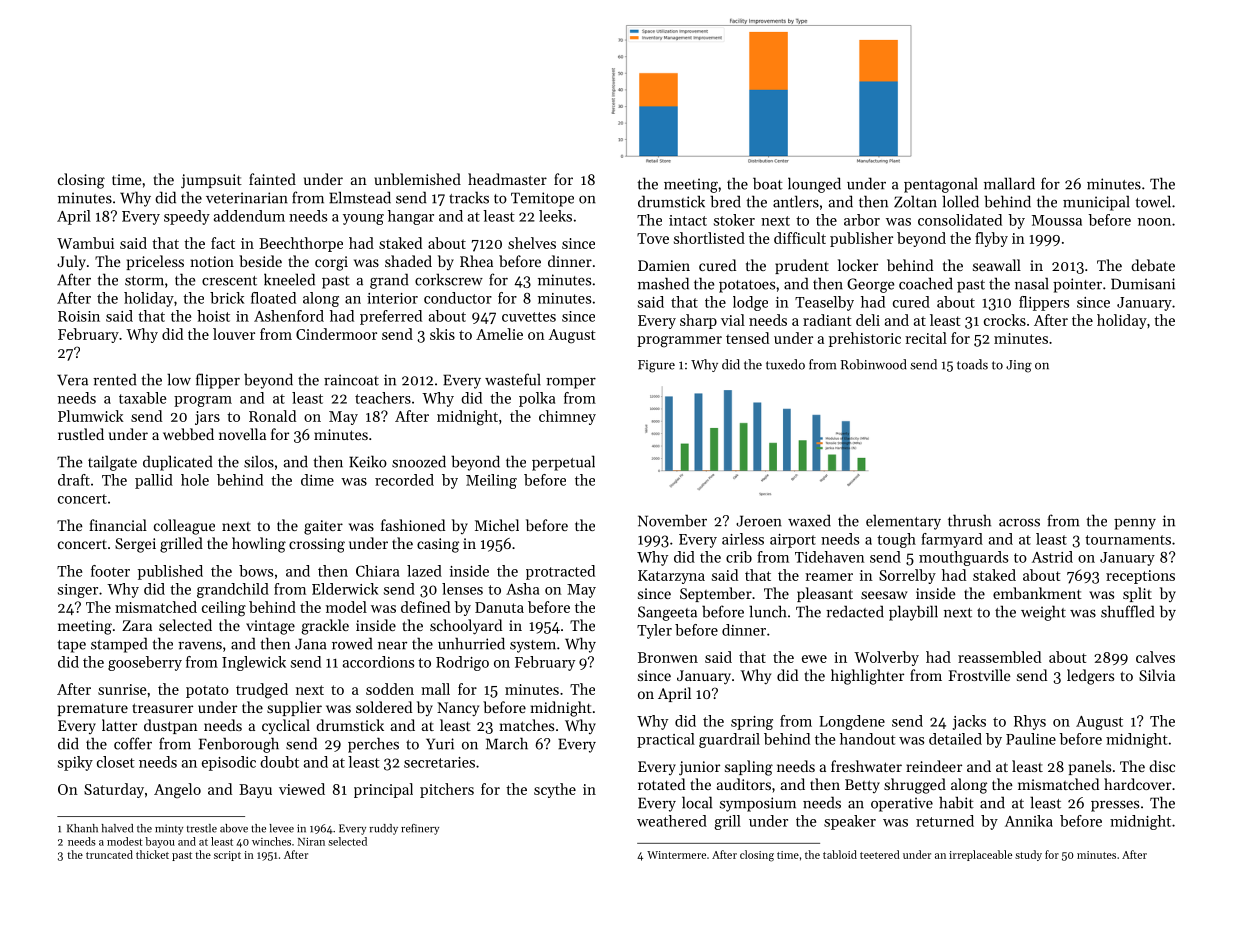 The width and height of the screenshot is (1233, 952). What do you see at coordinates (969, 520) in the screenshot?
I see `thrush` at bounding box center [969, 520].
